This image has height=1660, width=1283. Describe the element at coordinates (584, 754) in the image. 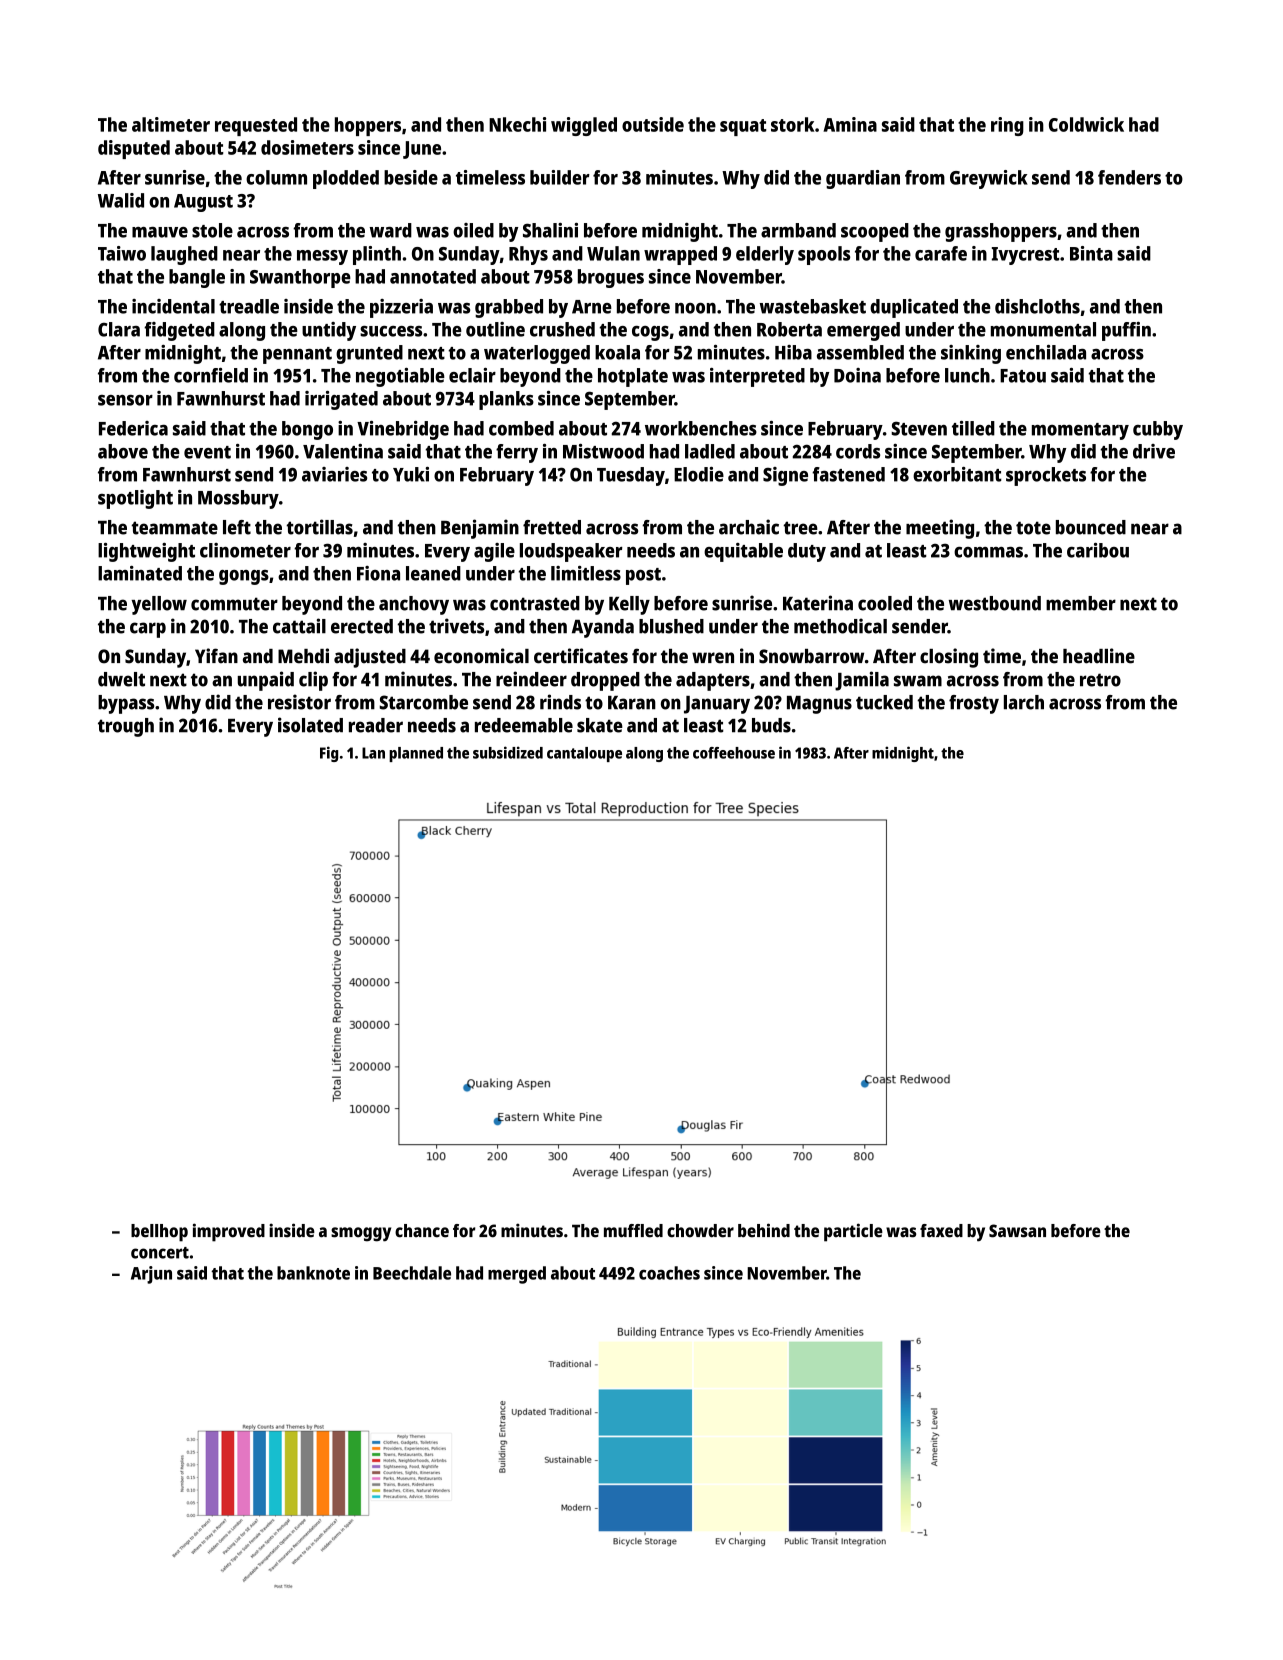

I see `cantaloupe` at that location.
